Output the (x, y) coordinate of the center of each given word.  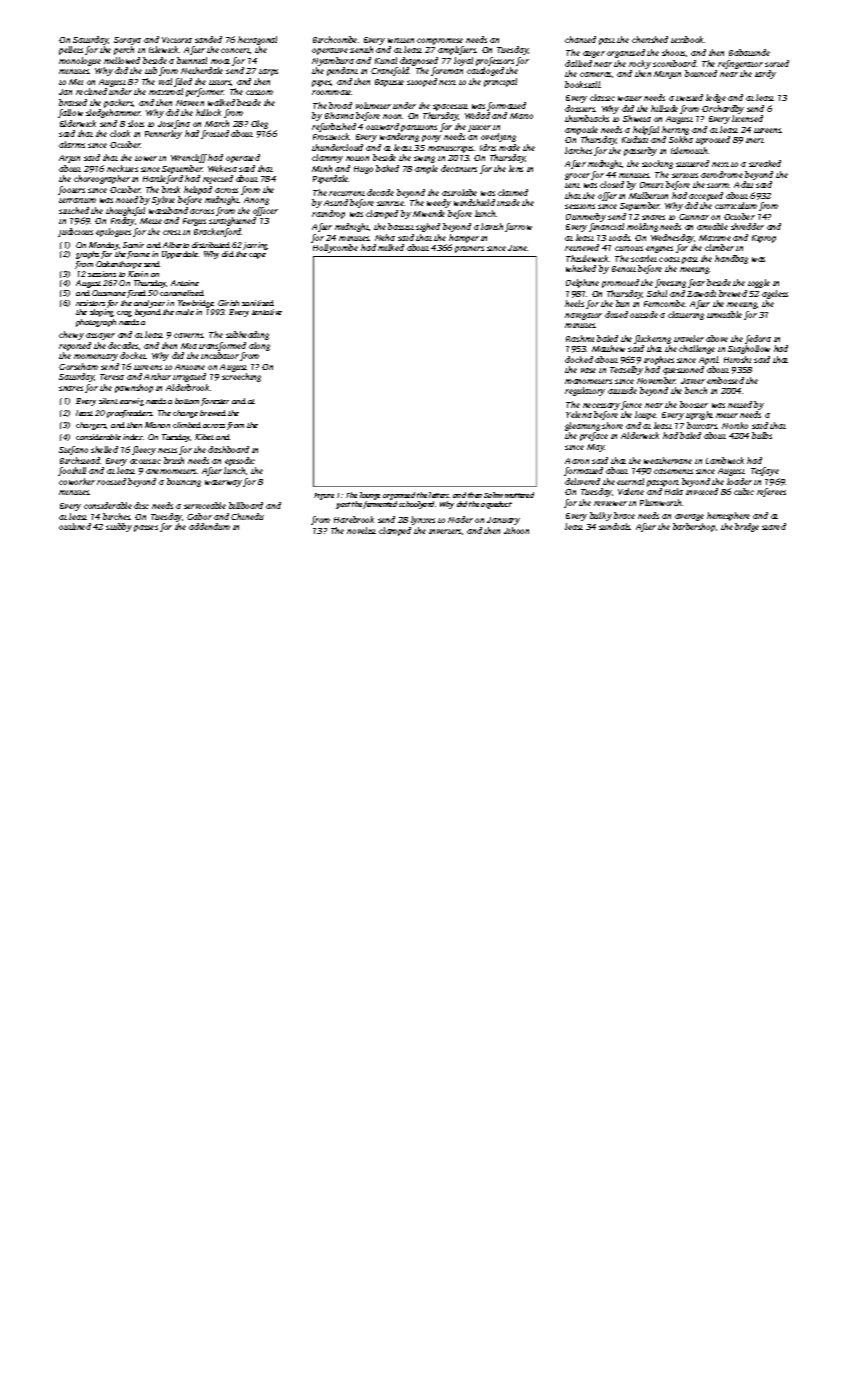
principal (500, 82)
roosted (111, 481)
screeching (241, 377)
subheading (247, 335)
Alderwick (640, 435)
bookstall (583, 84)
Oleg (259, 124)
